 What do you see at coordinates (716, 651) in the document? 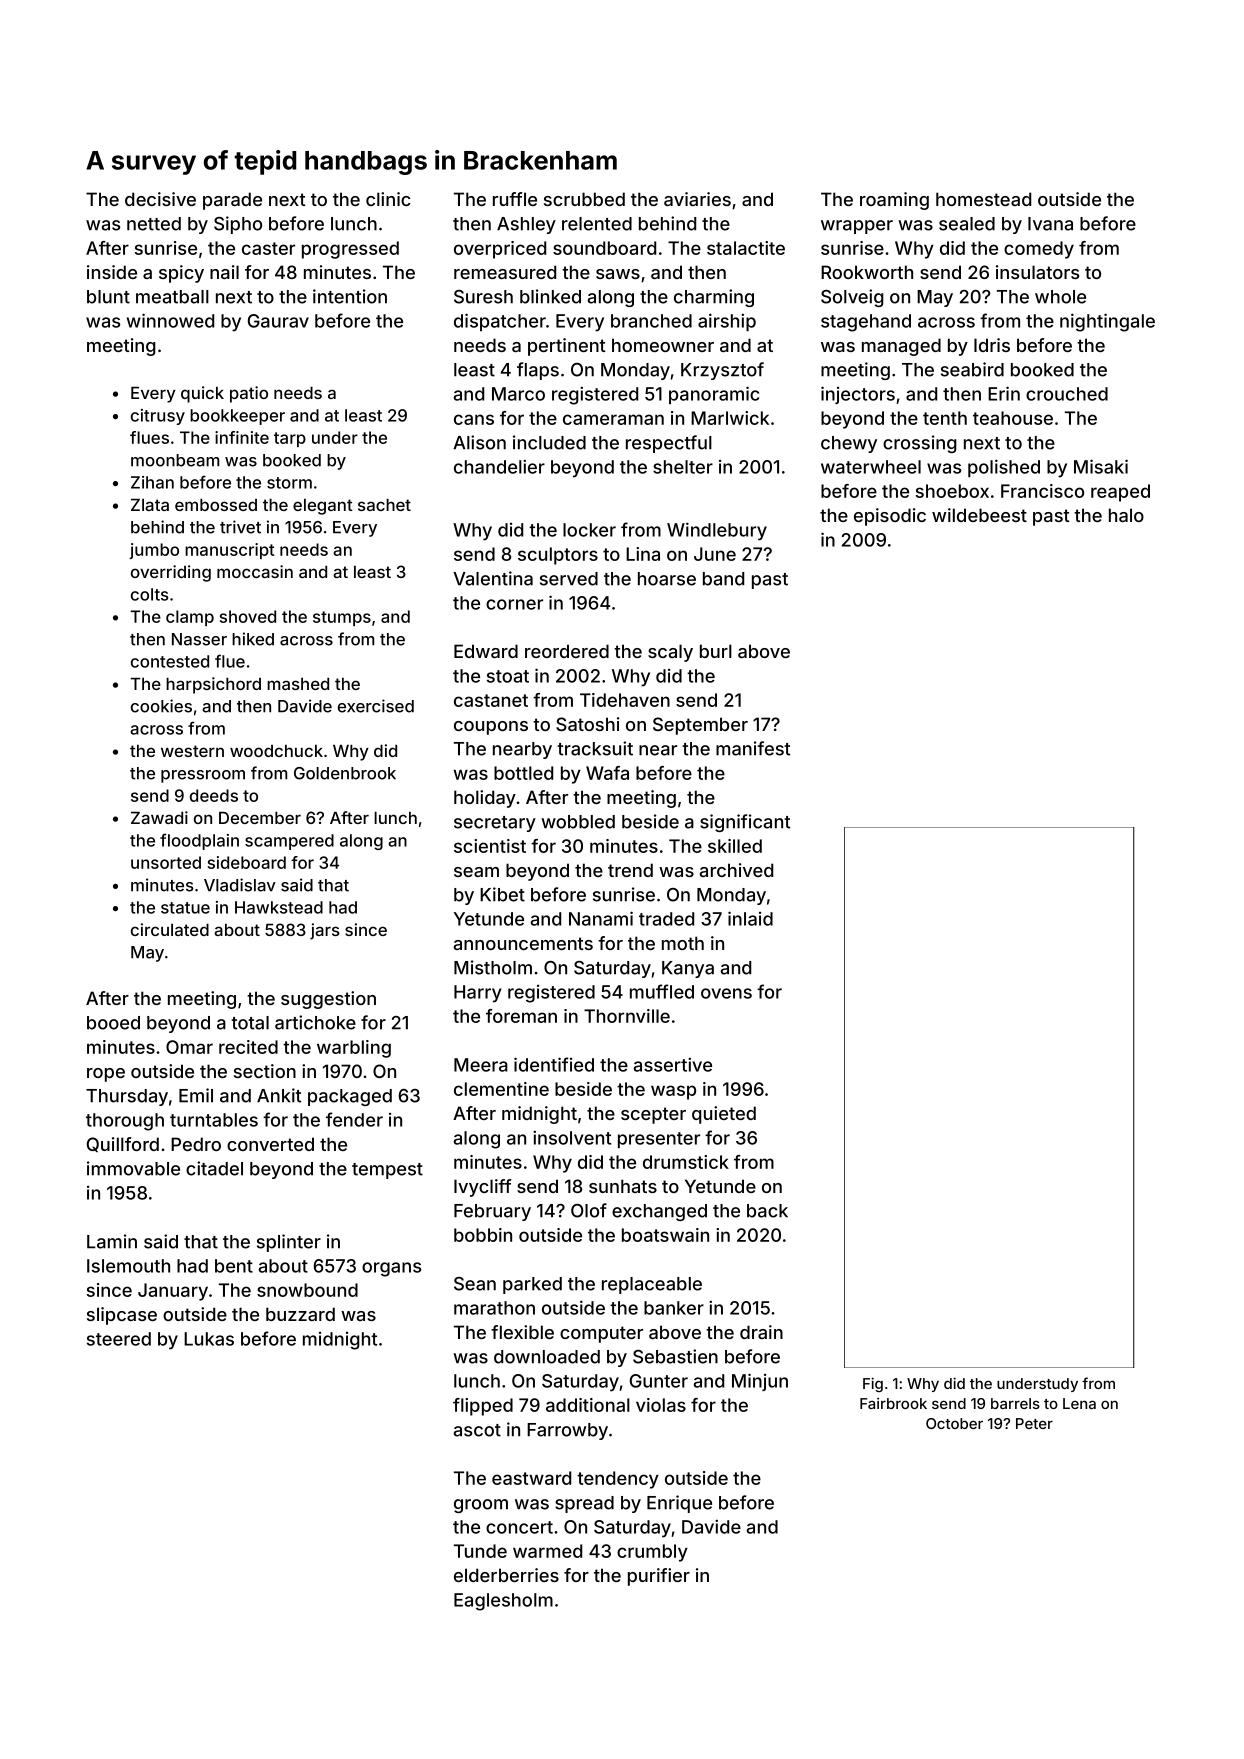
I see `burl` at bounding box center [716, 651].
